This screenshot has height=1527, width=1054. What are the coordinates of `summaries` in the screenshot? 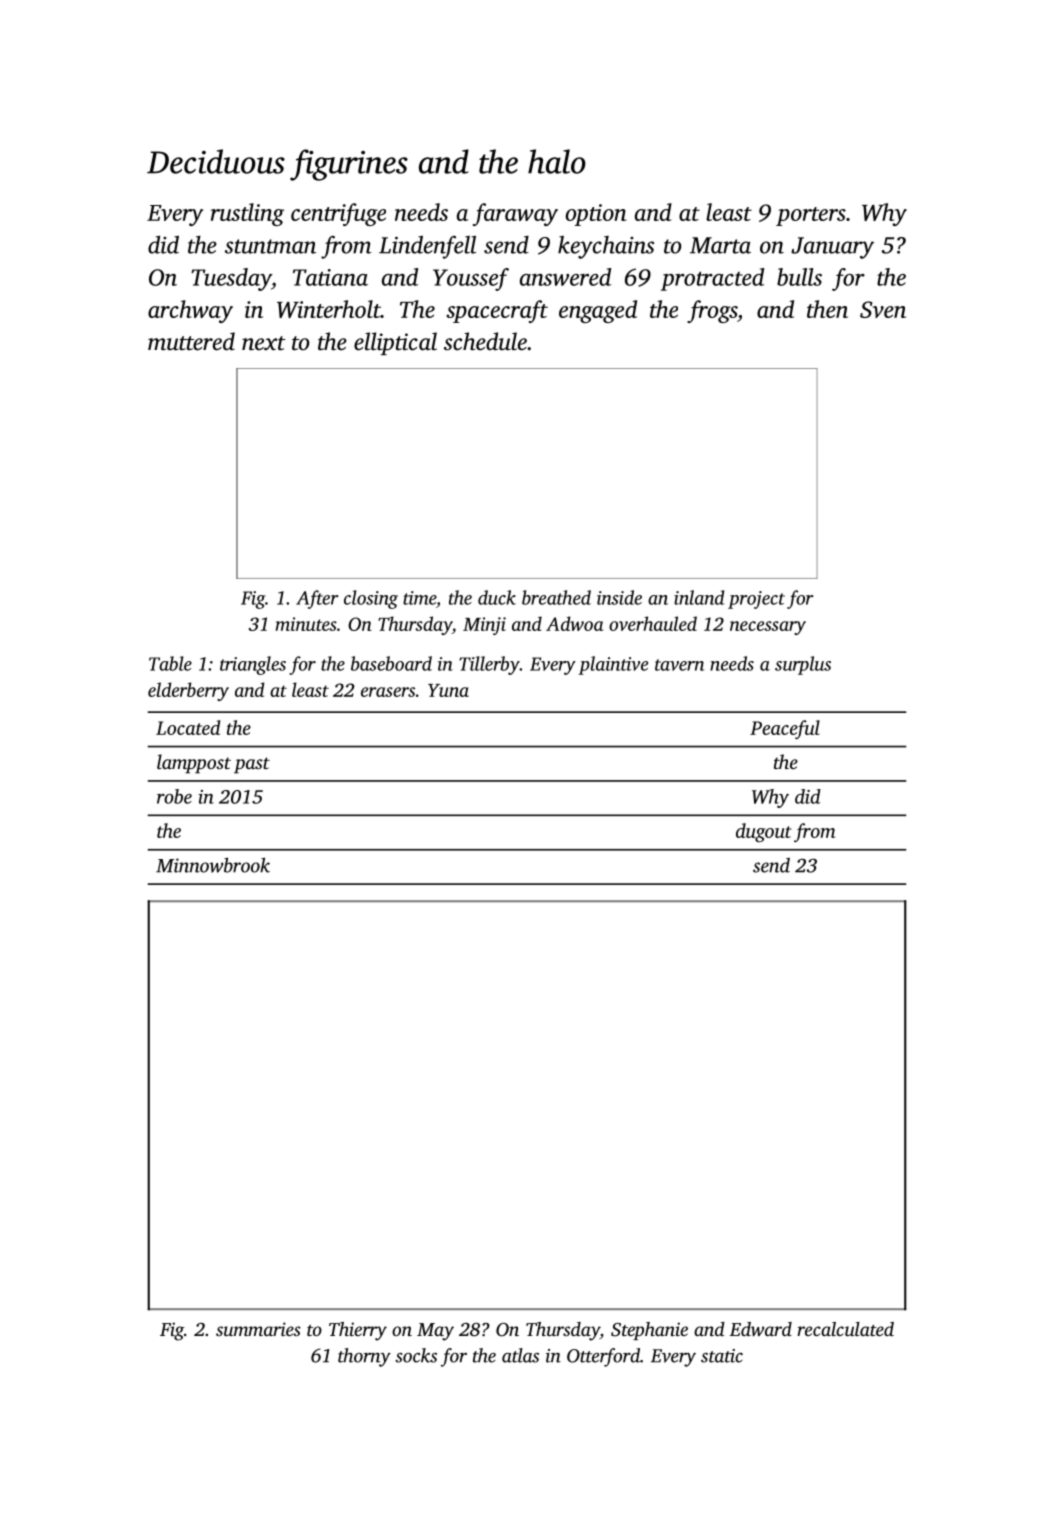 It's located at (258, 1329).
